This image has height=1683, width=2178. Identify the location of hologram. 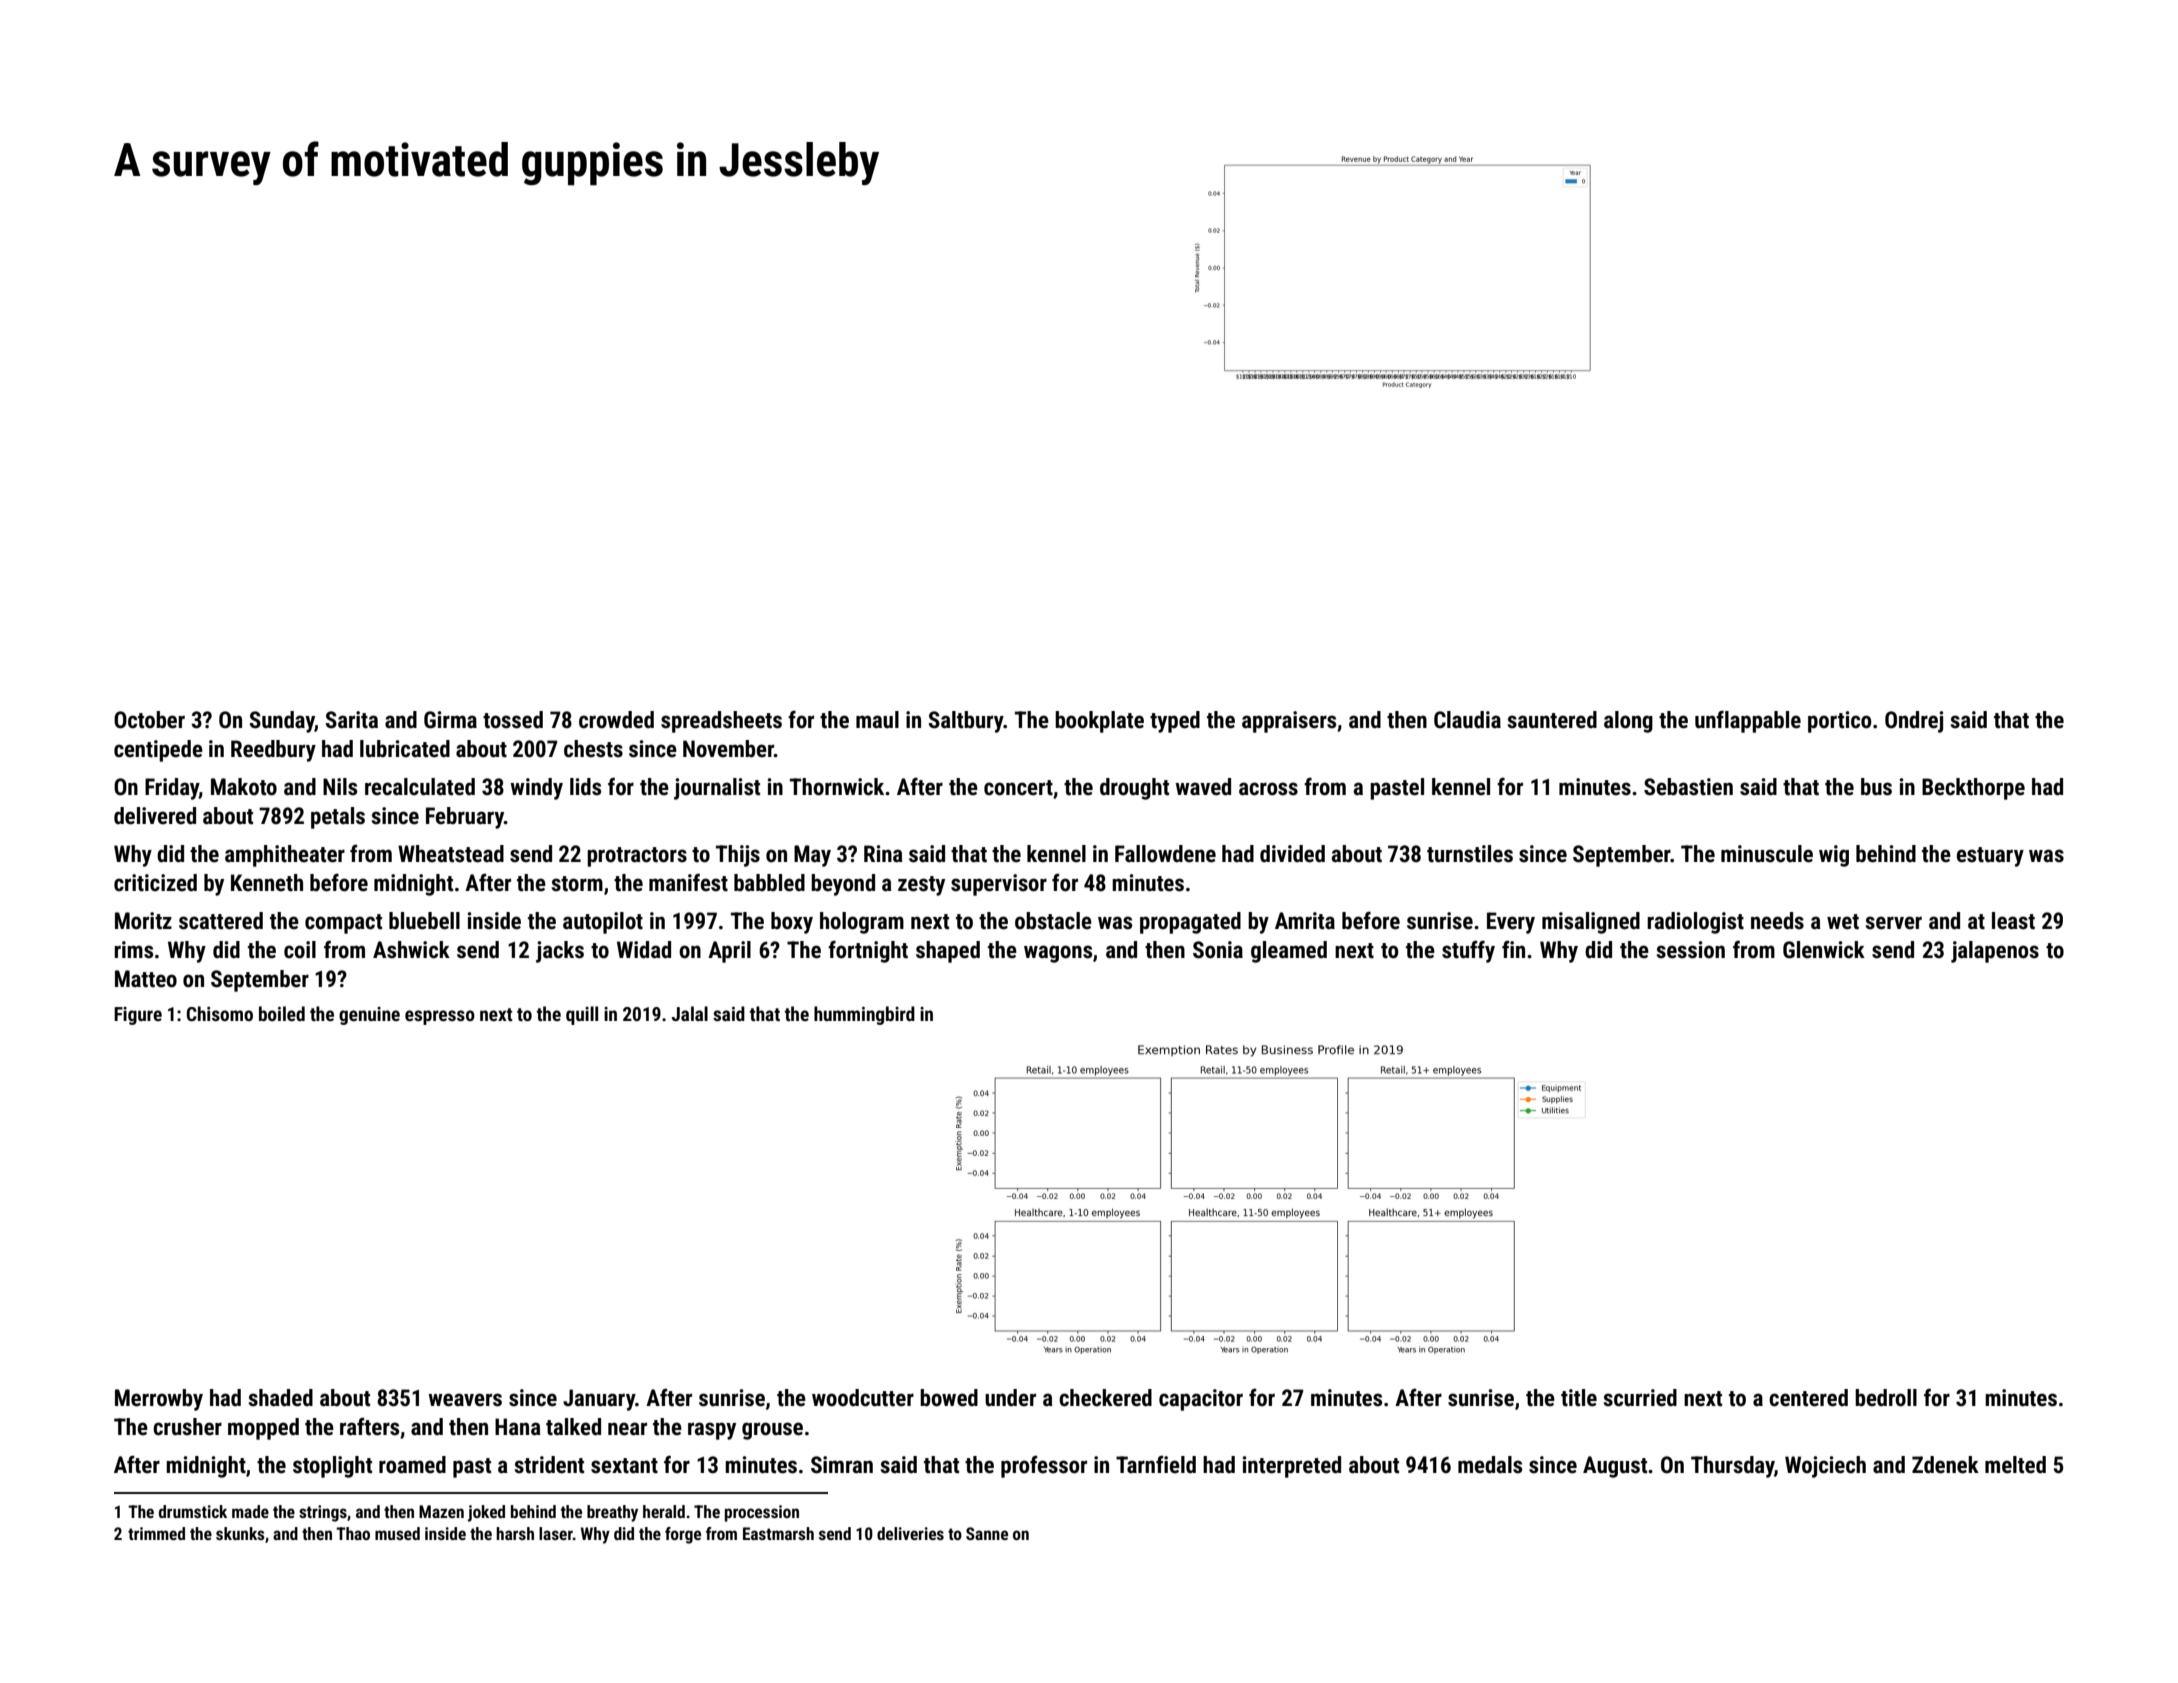
(862, 923).
